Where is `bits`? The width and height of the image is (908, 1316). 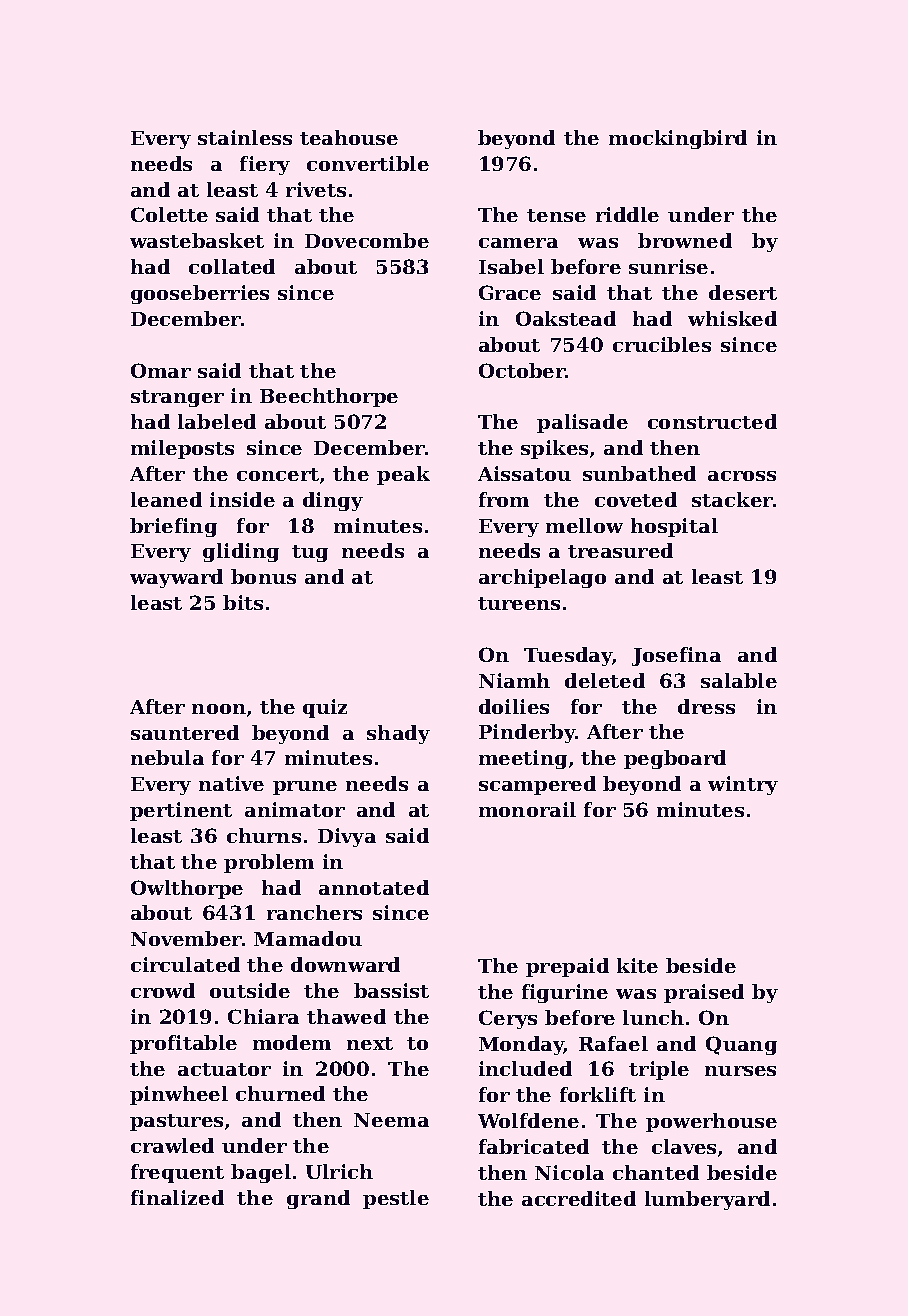
bits is located at coordinates (243, 602).
